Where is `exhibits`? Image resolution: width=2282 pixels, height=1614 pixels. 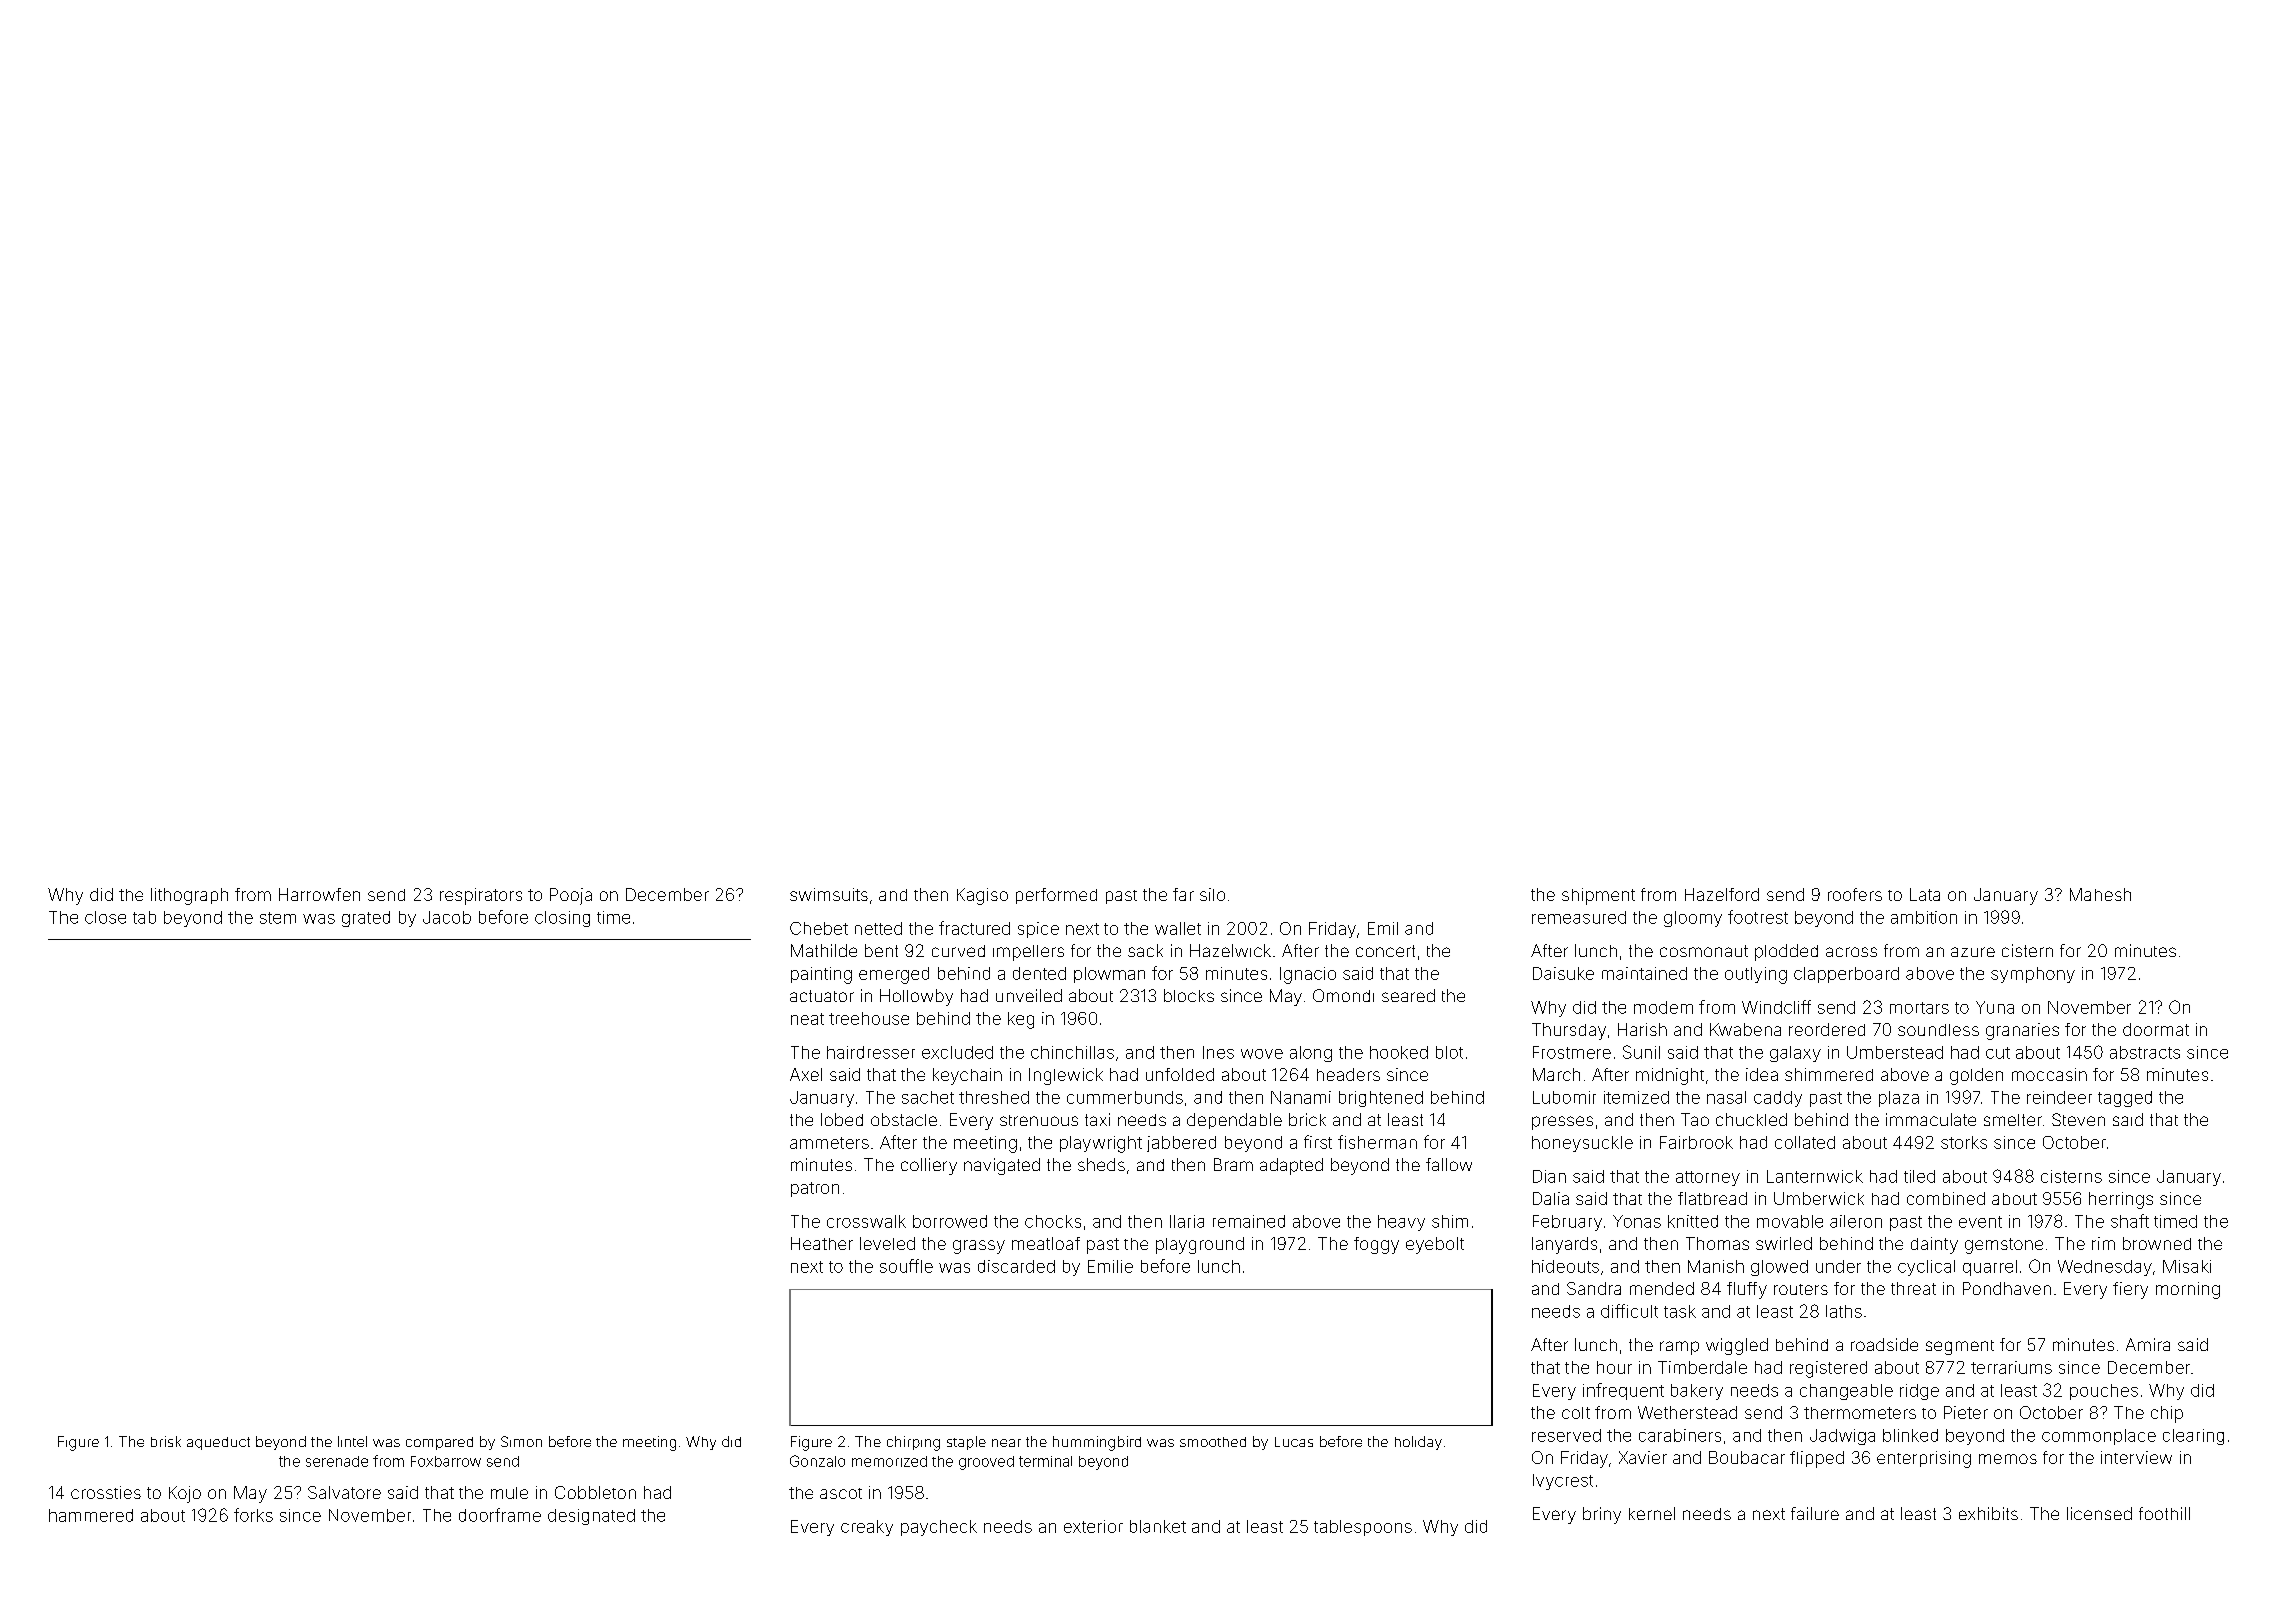
exhibits is located at coordinates (1988, 1513).
